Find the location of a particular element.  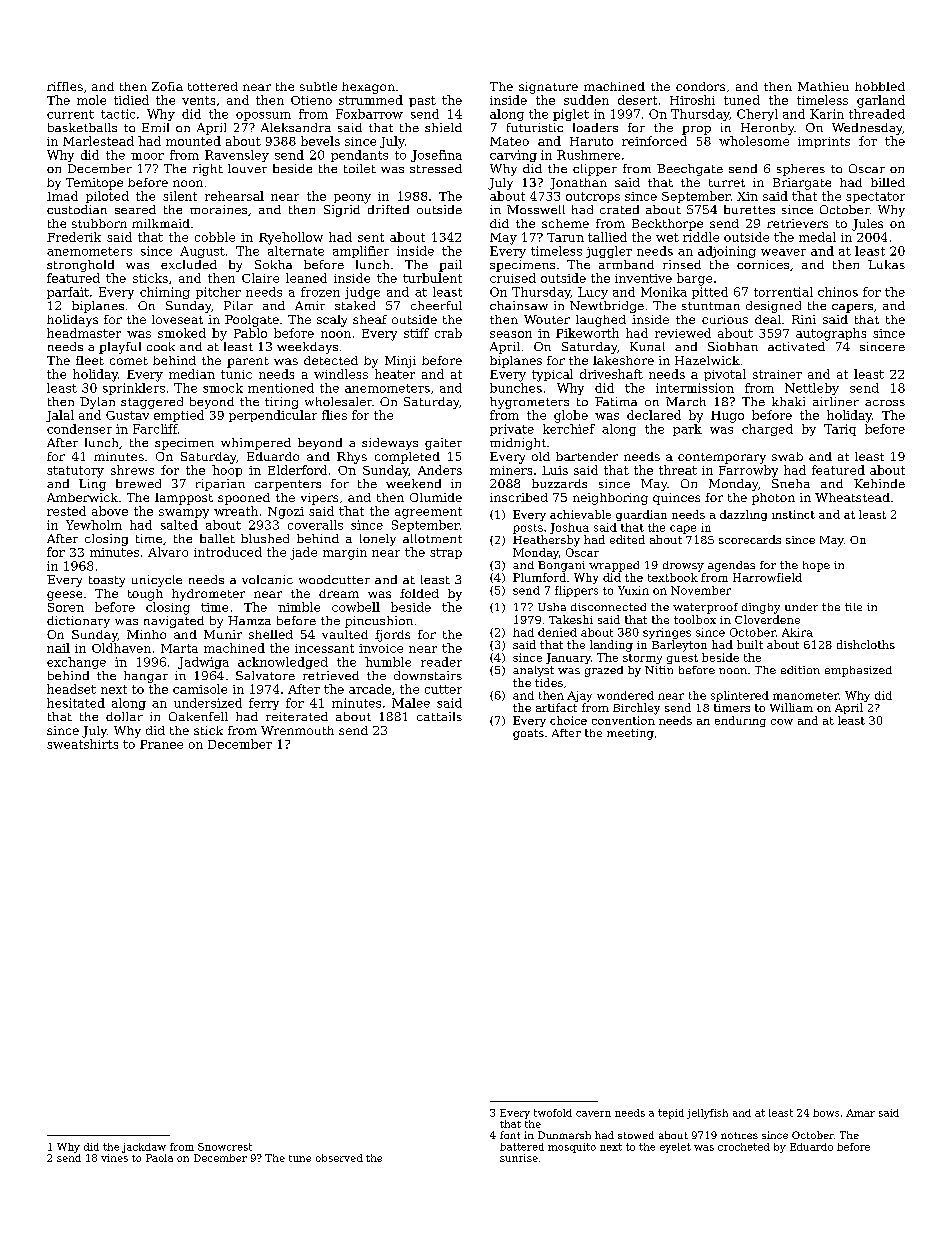

Wednesday is located at coordinates (867, 129).
